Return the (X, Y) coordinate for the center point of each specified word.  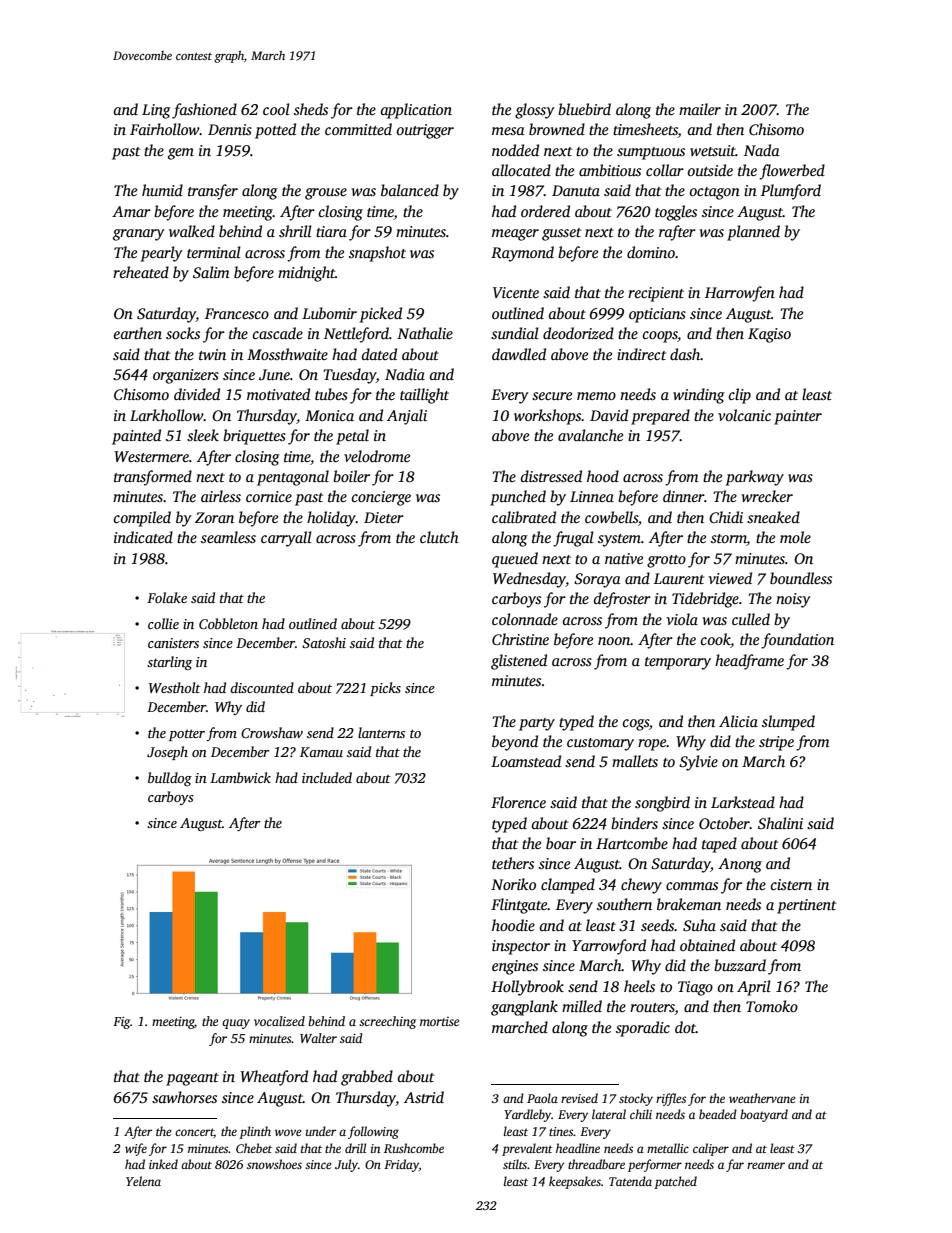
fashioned (204, 111)
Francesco (237, 313)
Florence (518, 802)
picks (385, 689)
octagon (714, 193)
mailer (700, 109)
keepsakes (575, 1182)
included (327, 777)
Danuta (576, 190)
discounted (262, 687)
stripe (776, 743)
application (416, 111)
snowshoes (274, 1164)
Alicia (738, 721)
